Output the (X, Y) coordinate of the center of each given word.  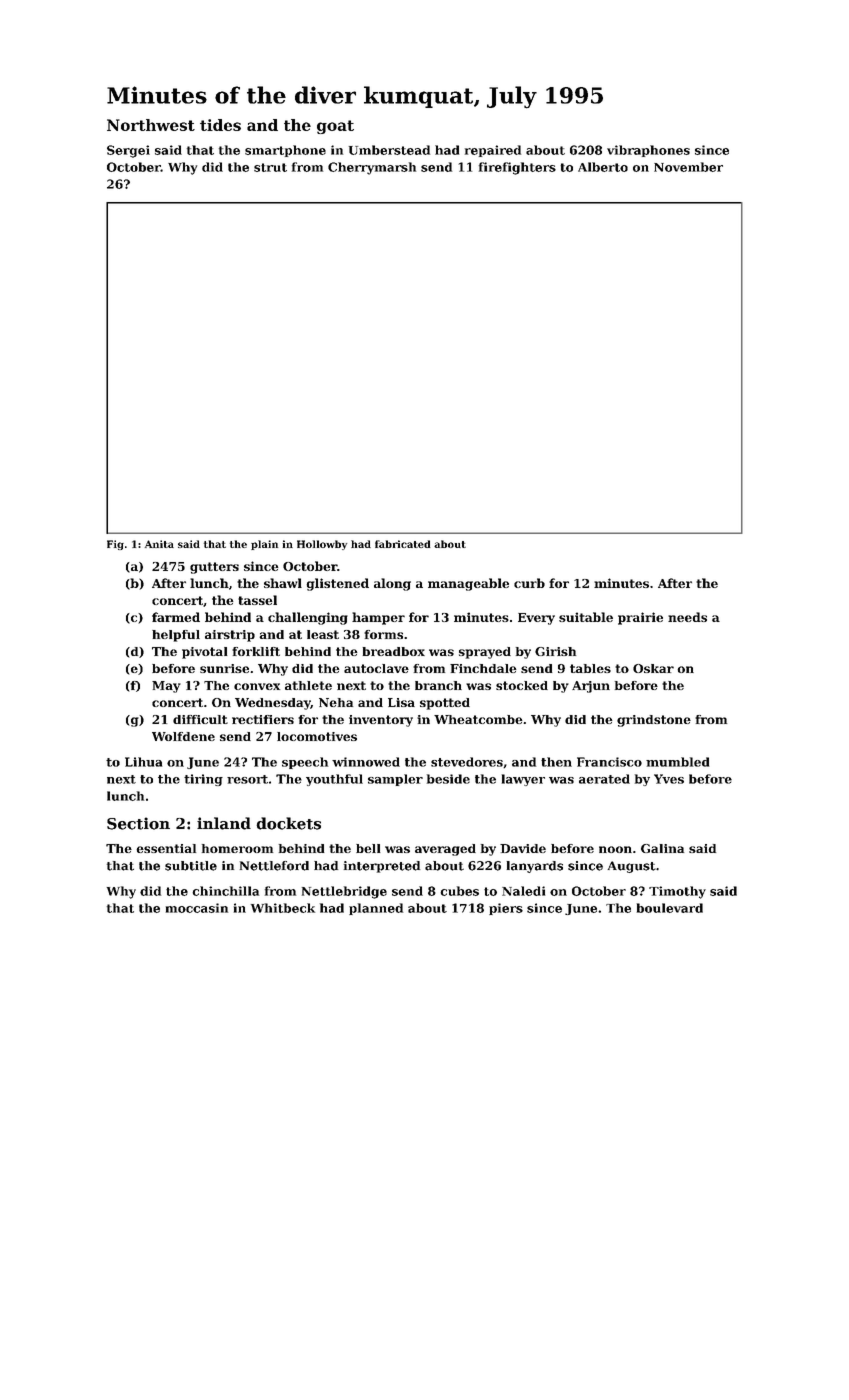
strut (270, 167)
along (392, 584)
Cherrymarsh (372, 168)
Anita (159, 544)
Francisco (609, 762)
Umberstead (389, 150)
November (688, 167)
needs (687, 617)
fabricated (403, 544)
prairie (640, 618)
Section (138, 823)
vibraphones (648, 151)
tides (220, 125)
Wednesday (273, 704)
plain (264, 545)
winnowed (366, 762)
